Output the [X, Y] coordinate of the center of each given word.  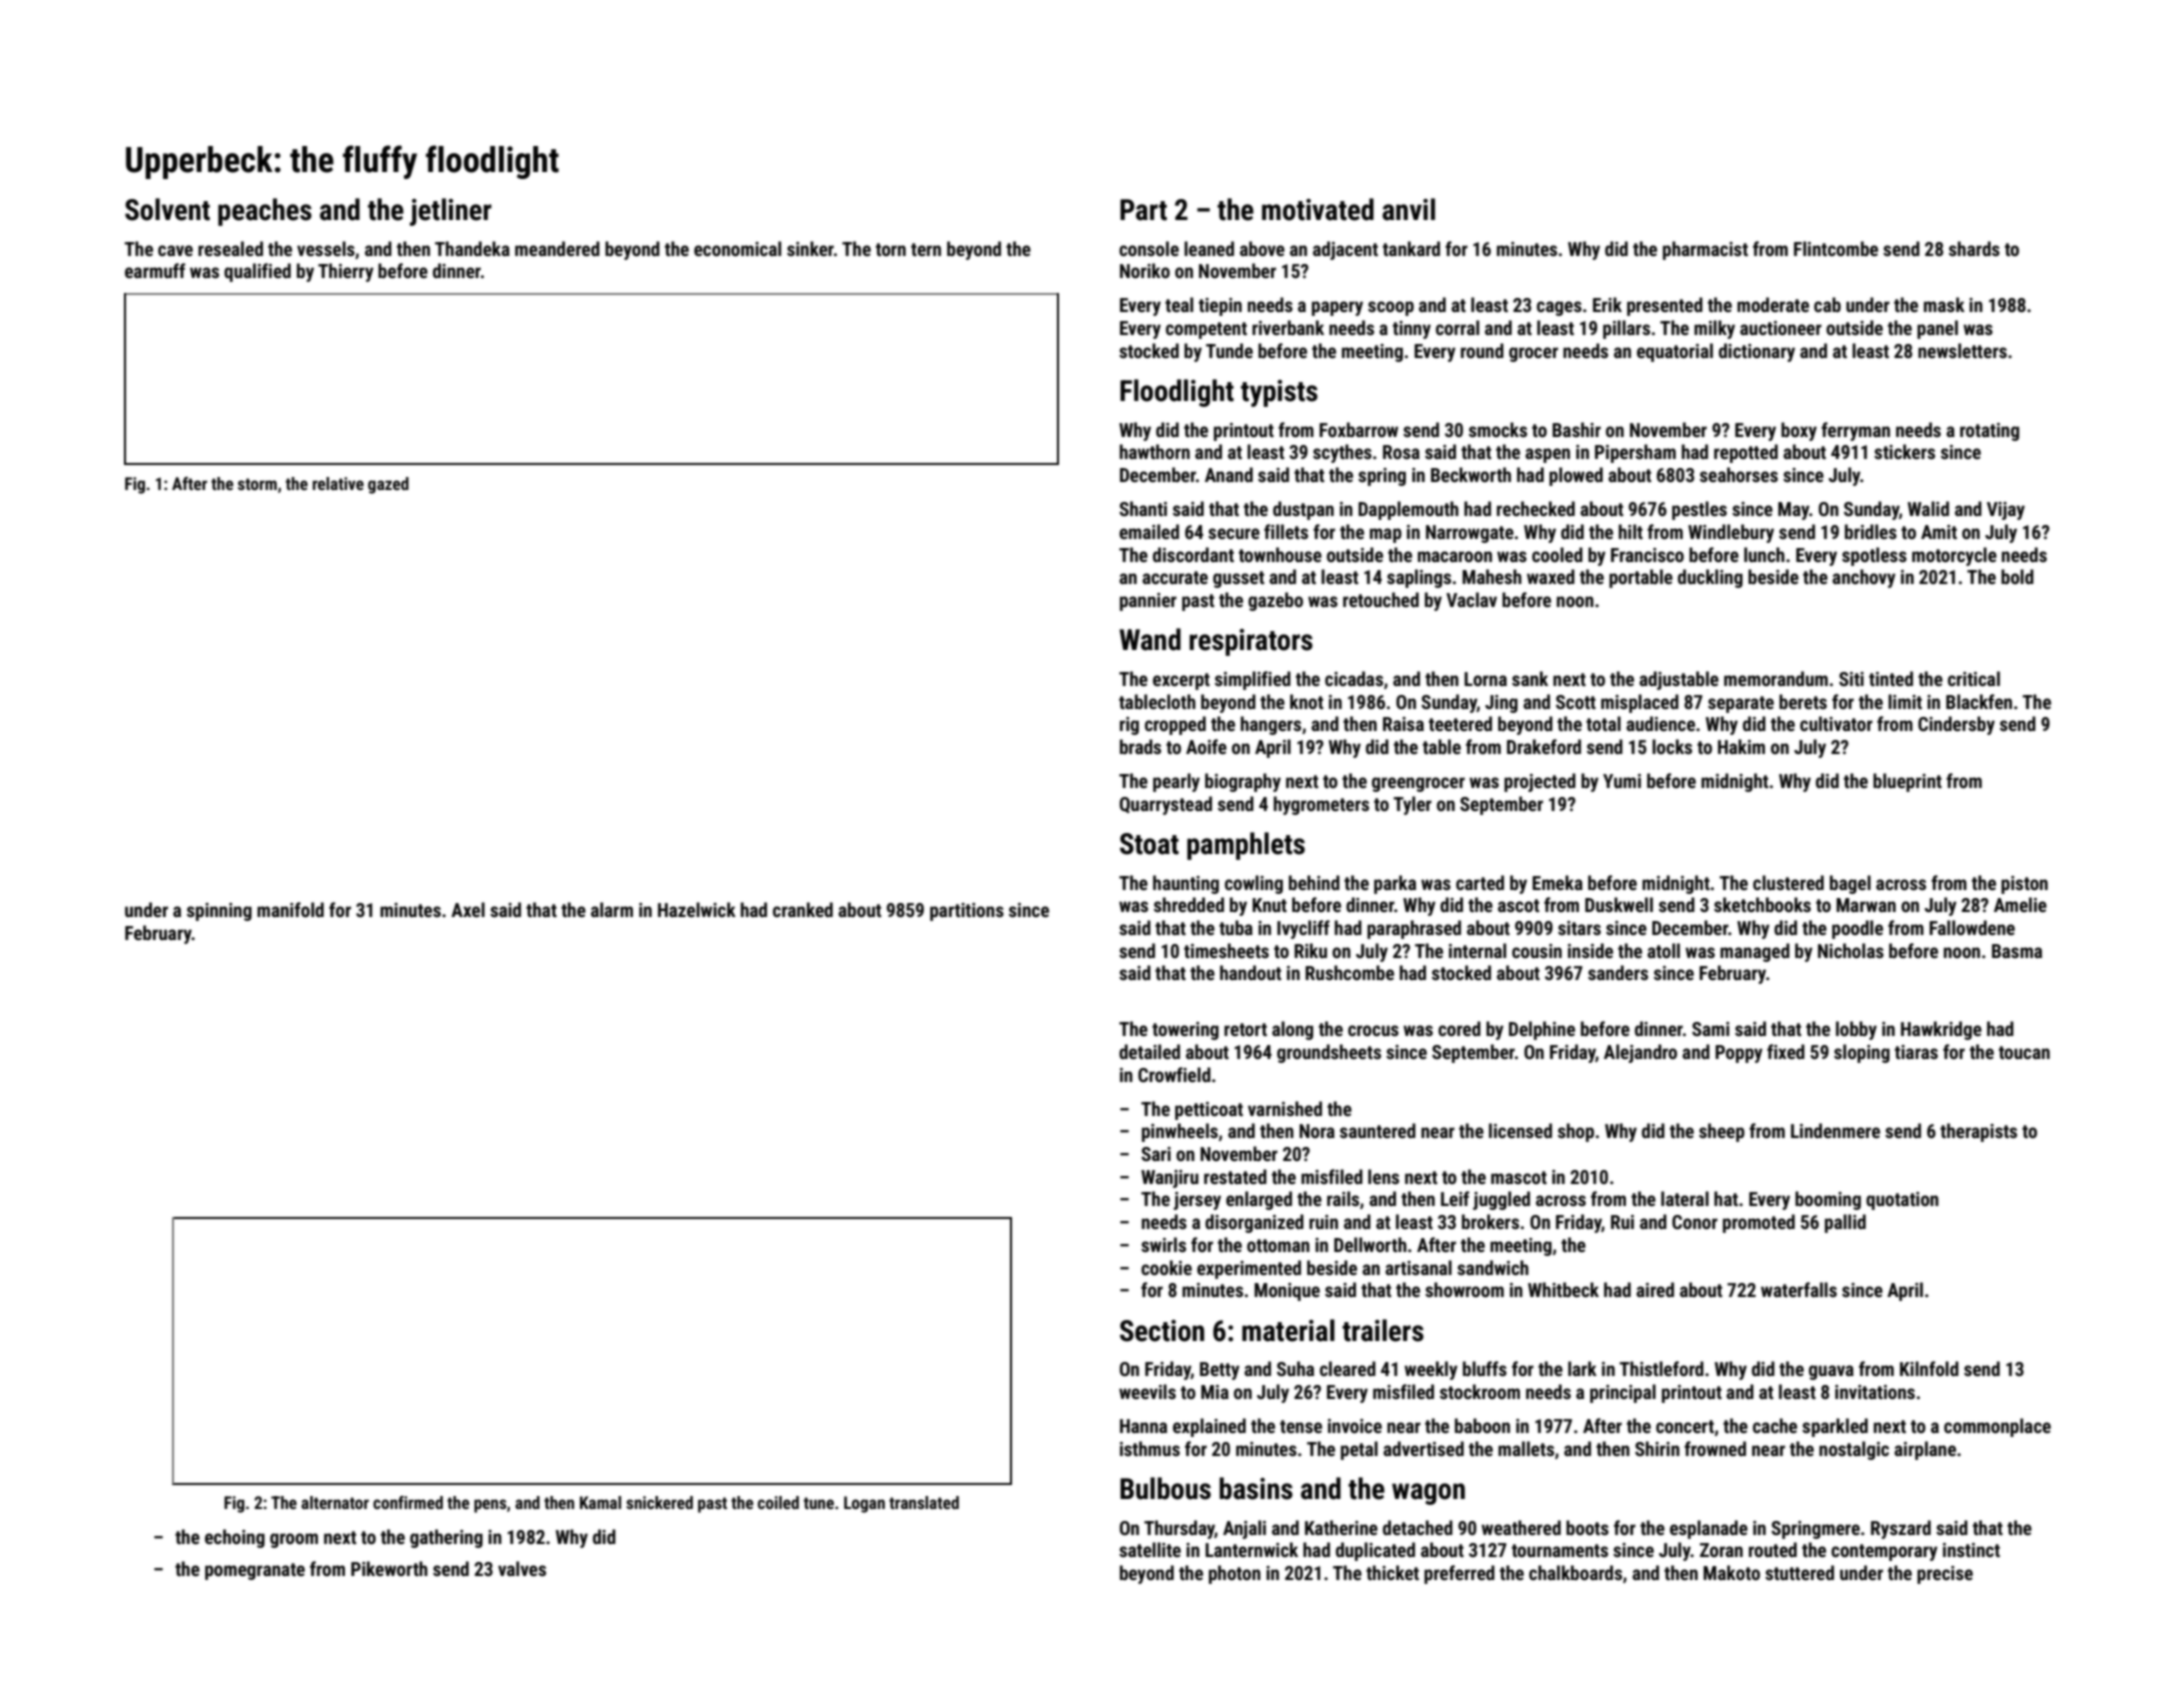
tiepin [1220, 307]
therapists [1978, 1132]
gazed [388, 485]
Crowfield [1174, 1074]
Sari [1156, 1154]
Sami [1710, 1029]
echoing [235, 1538]
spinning [219, 912]
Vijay [2006, 511]
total [1603, 723]
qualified [257, 272]
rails [1343, 1198]
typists [1279, 393]
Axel [468, 909]
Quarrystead [1166, 805]
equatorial [1675, 352]
